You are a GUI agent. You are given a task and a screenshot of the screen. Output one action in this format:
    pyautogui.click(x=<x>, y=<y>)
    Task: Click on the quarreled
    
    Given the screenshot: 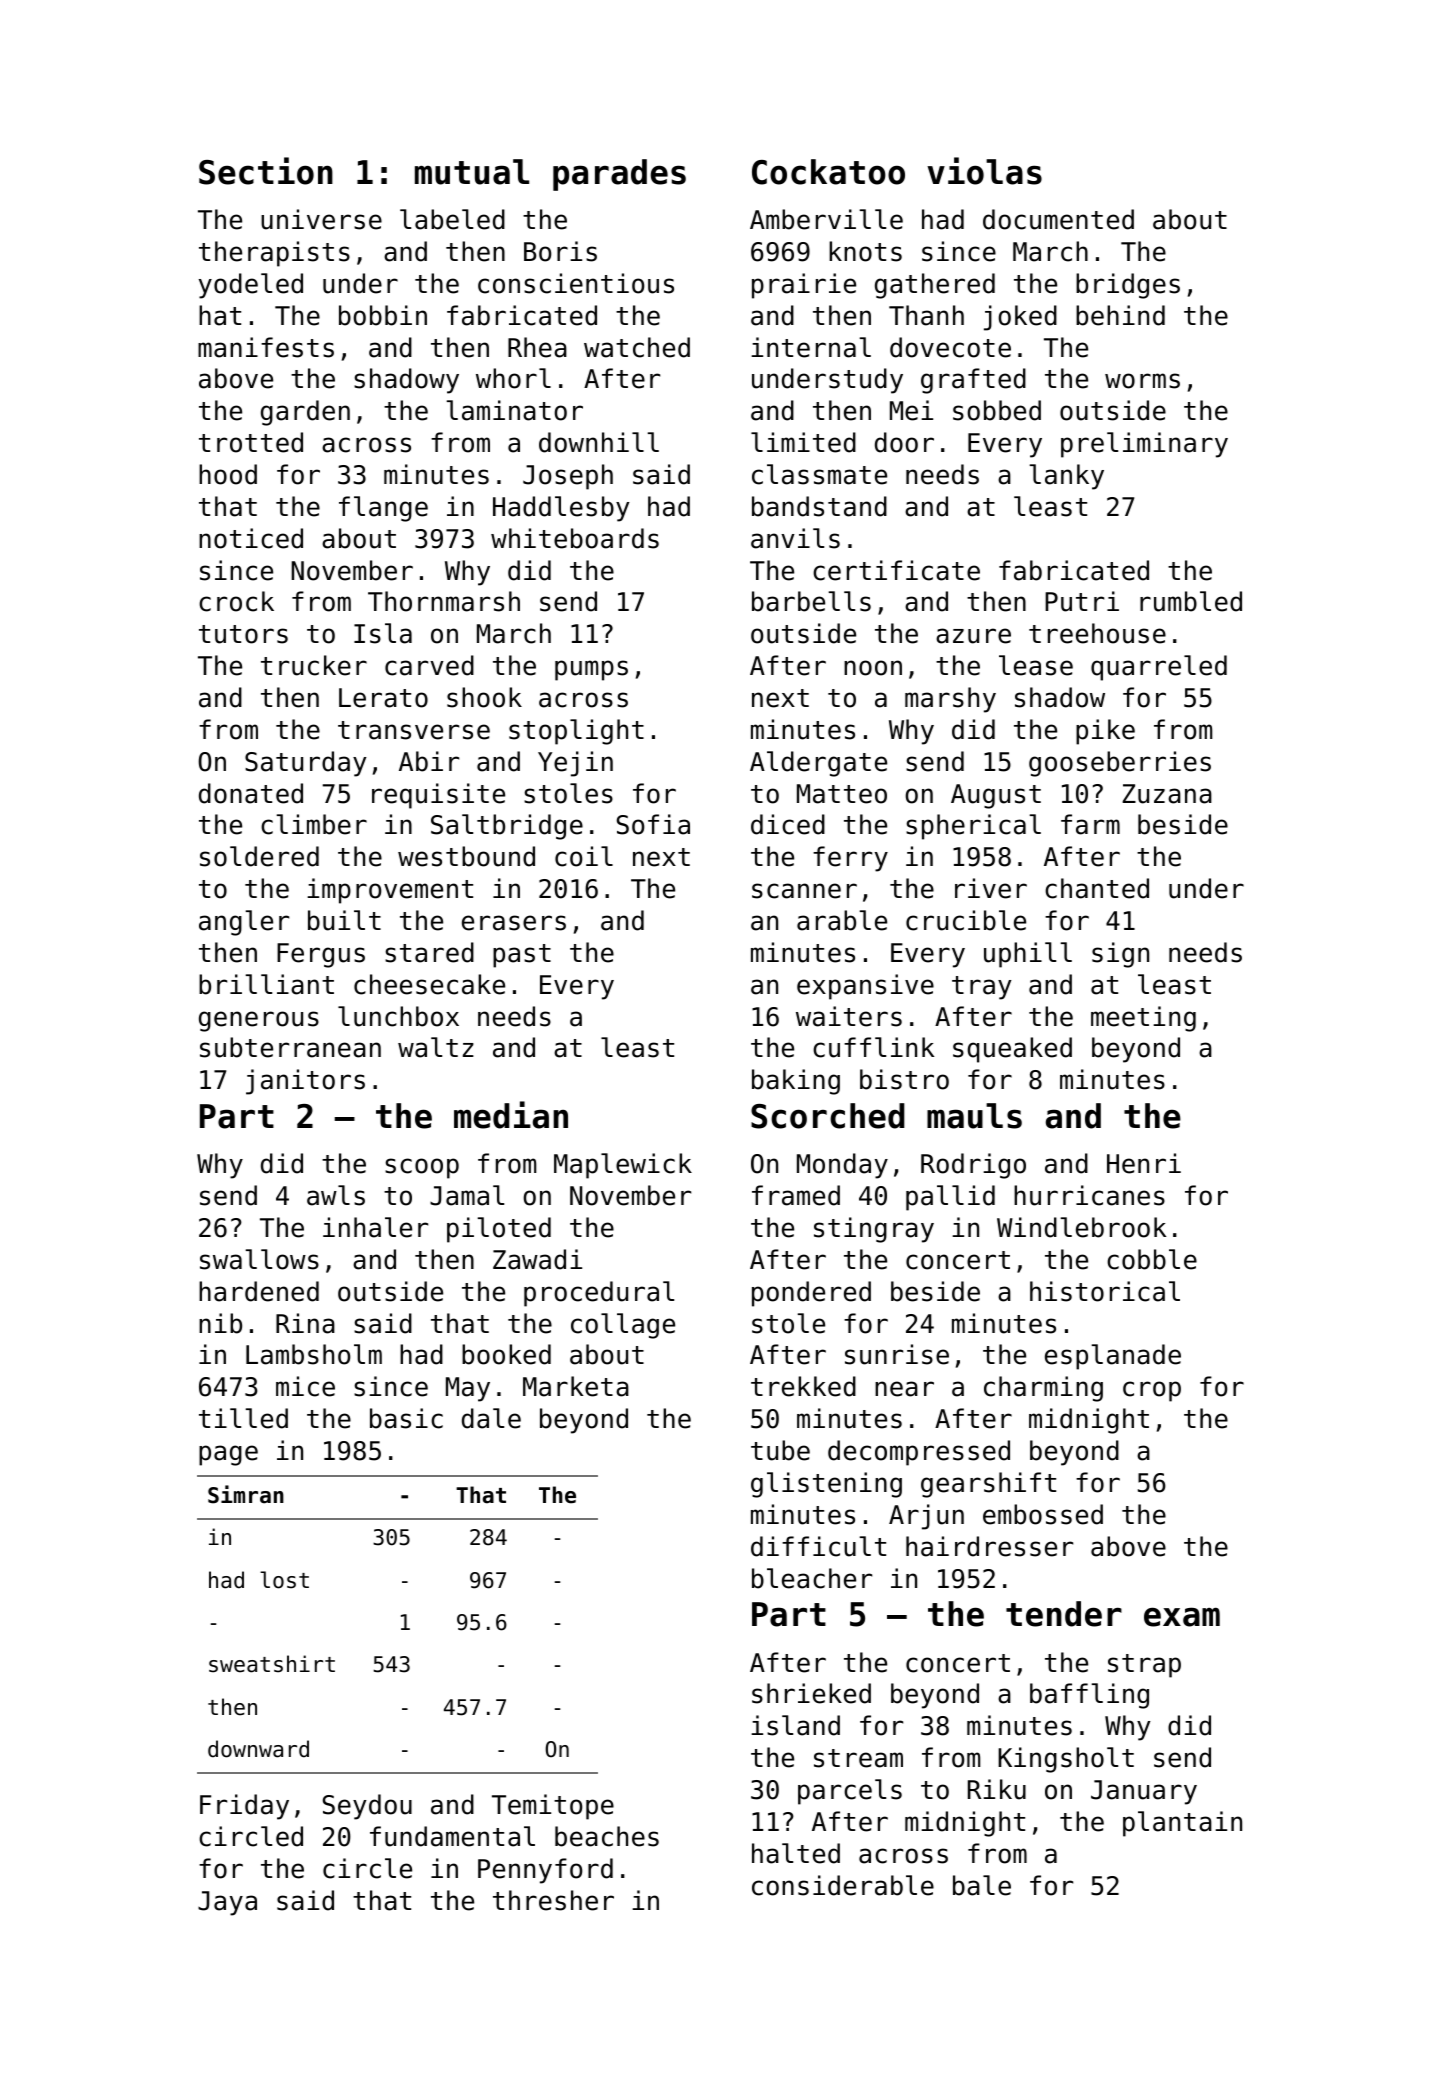 What is the action you would take?
    pyautogui.click(x=1159, y=668)
